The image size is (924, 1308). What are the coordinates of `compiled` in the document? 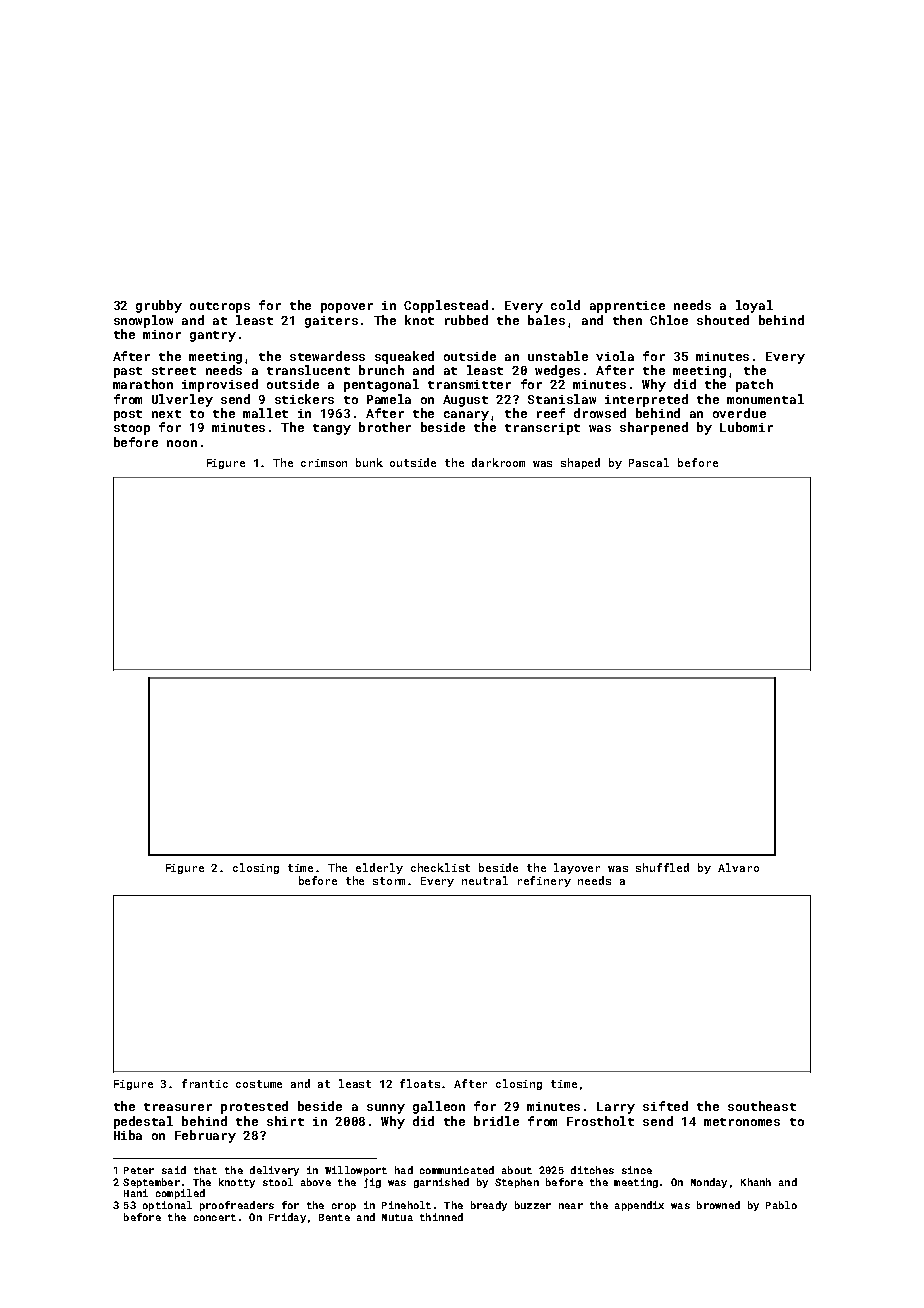 It's located at (180, 1194).
